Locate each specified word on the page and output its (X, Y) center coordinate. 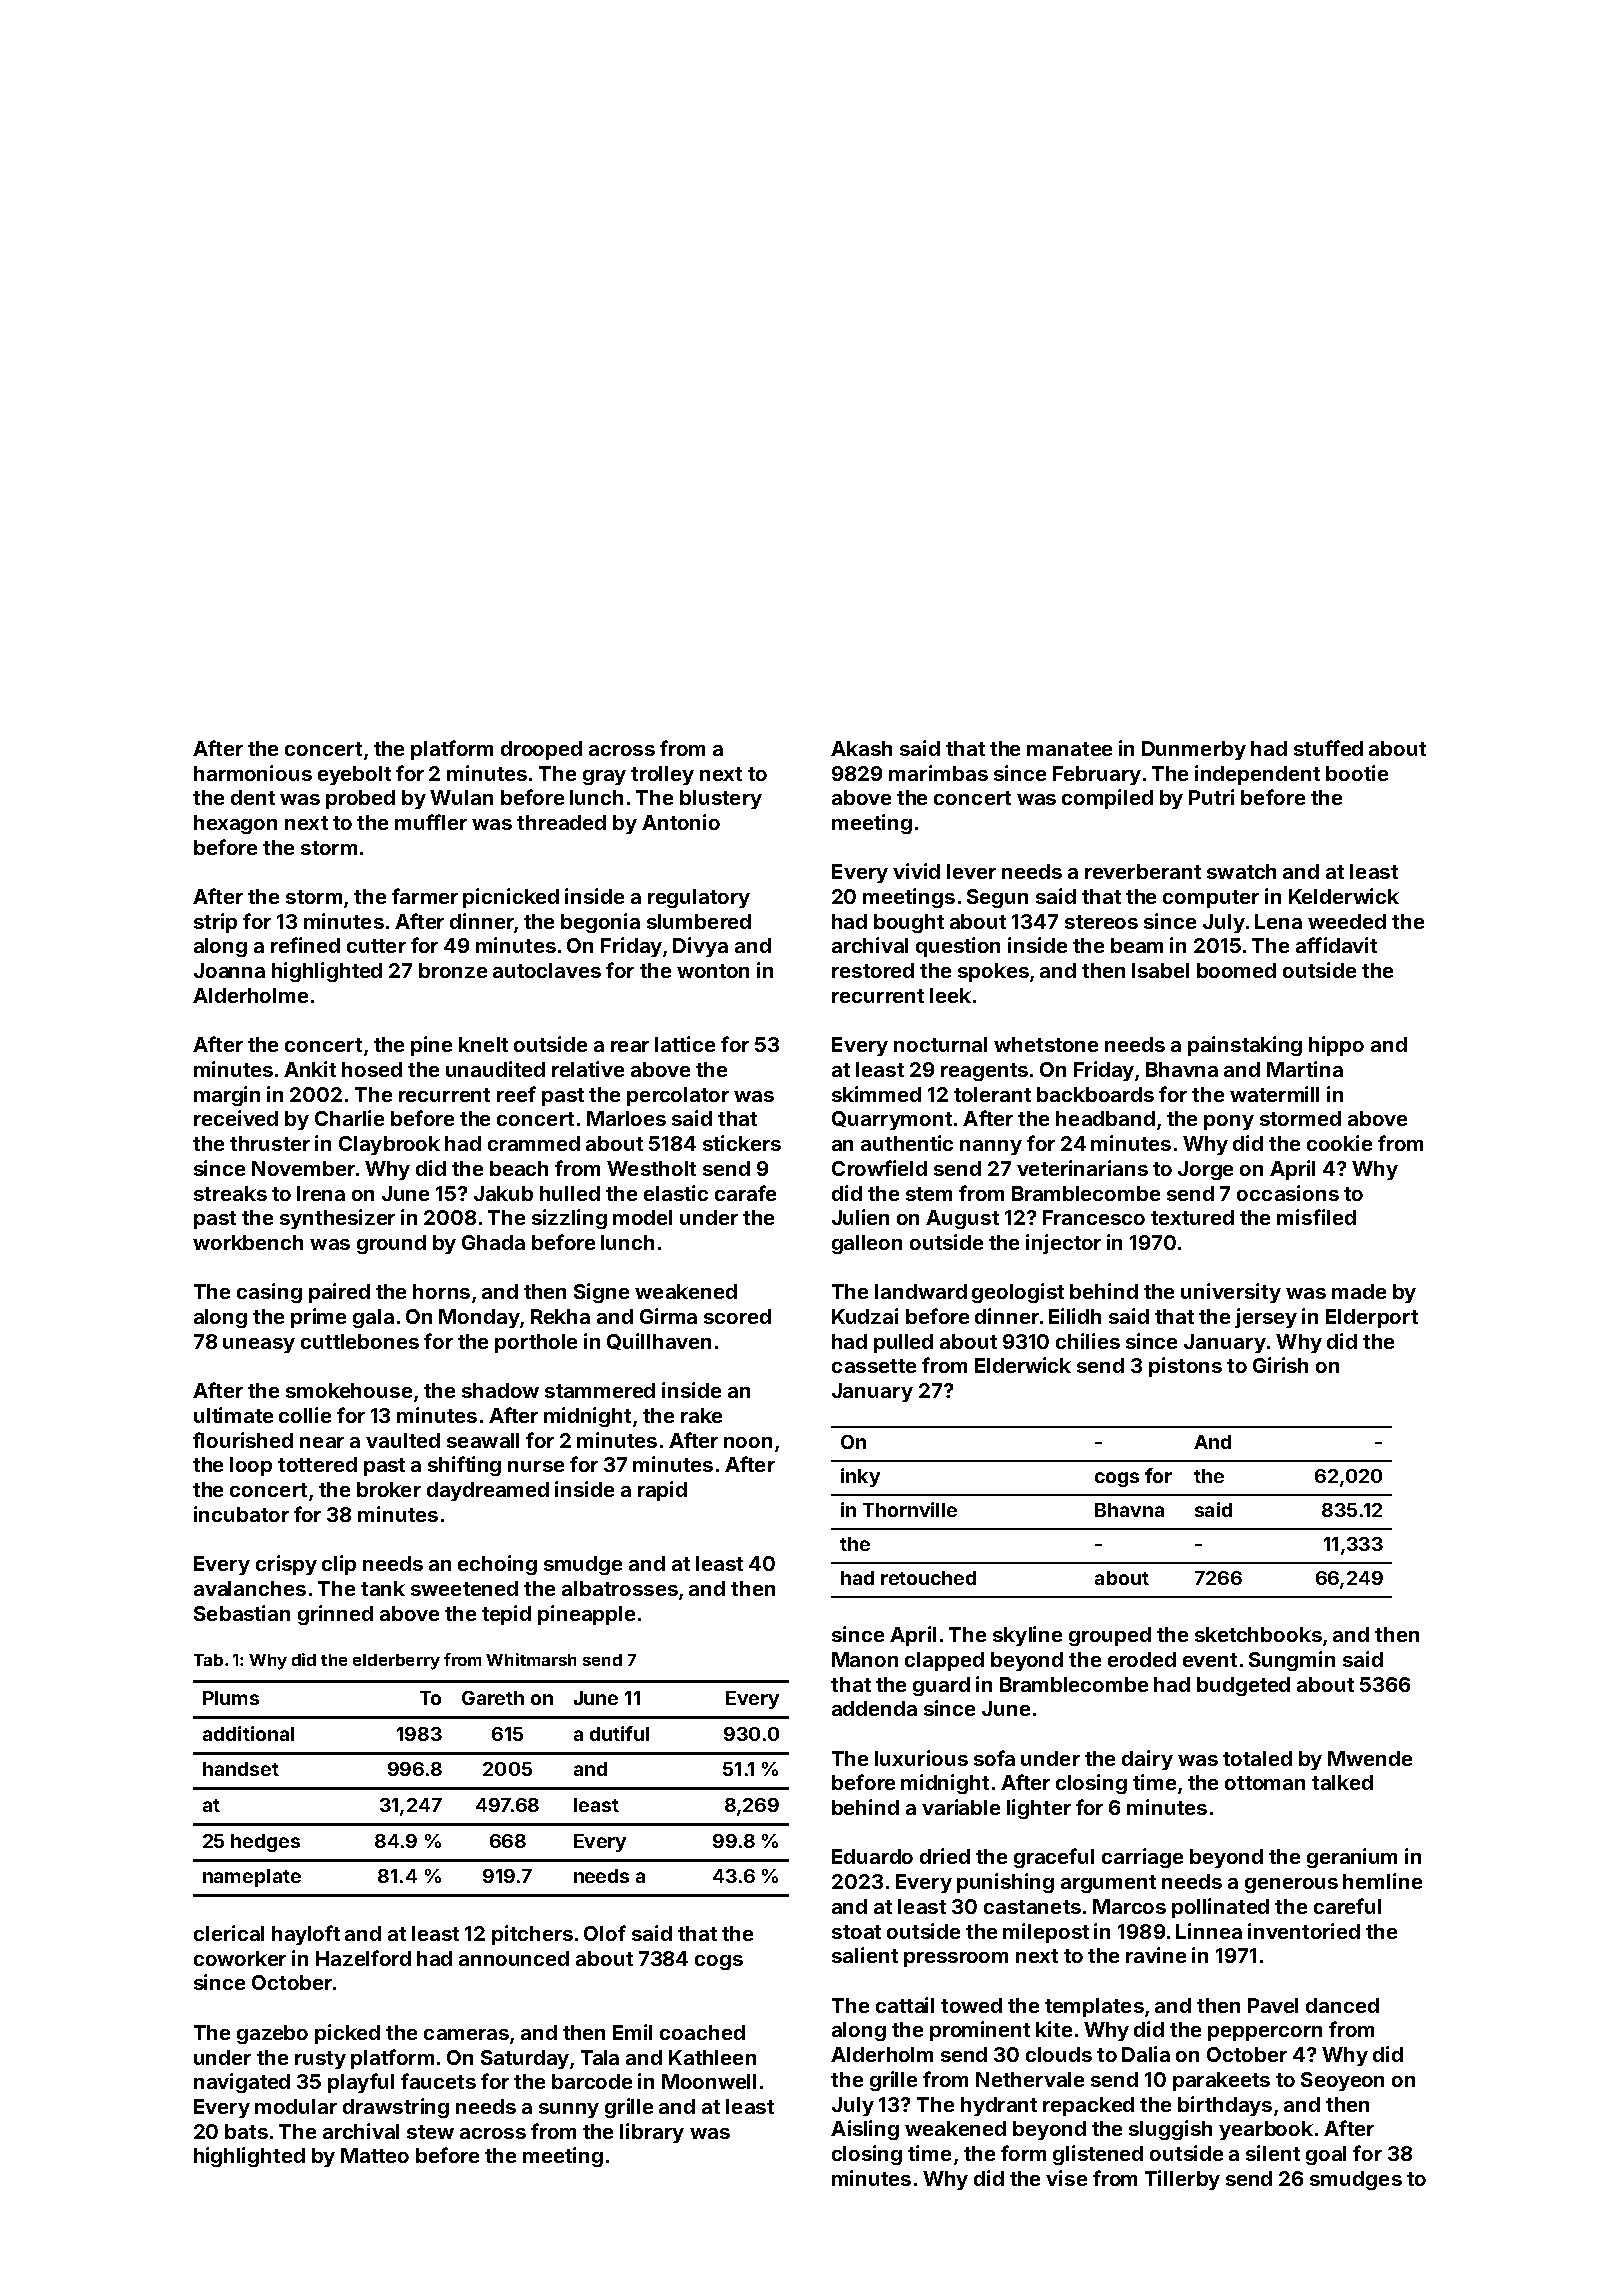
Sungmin (1292, 1661)
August (962, 1219)
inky (860, 1477)
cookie (1339, 1143)
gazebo (272, 2034)
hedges (265, 1843)
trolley (662, 775)
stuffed (1328, 748)
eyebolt (354, 775)
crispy (286, 1565)
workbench (248, 1242)
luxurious (921, 1758)
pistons (1185, 1367)
